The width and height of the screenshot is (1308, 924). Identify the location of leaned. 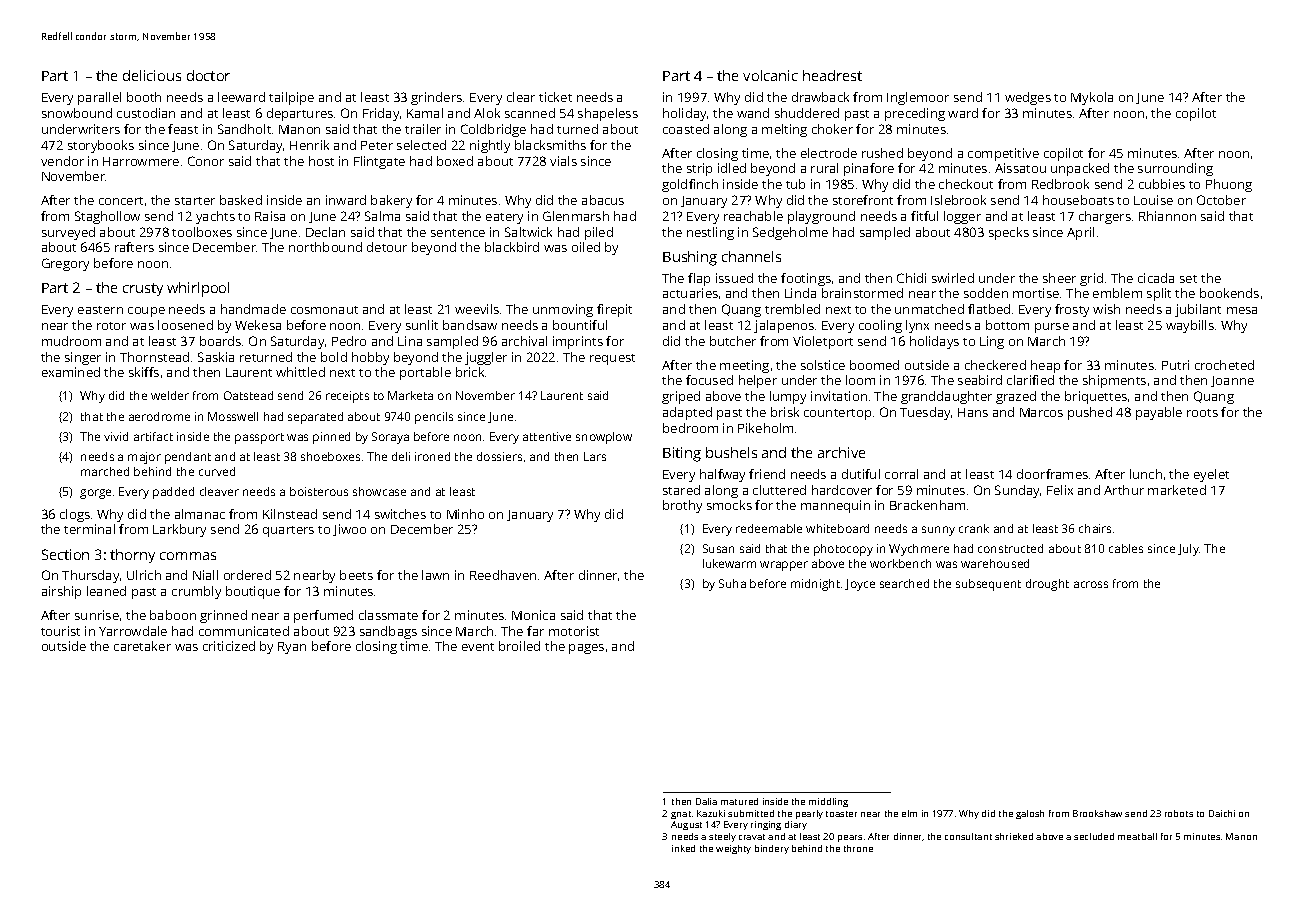
(106, 591).
